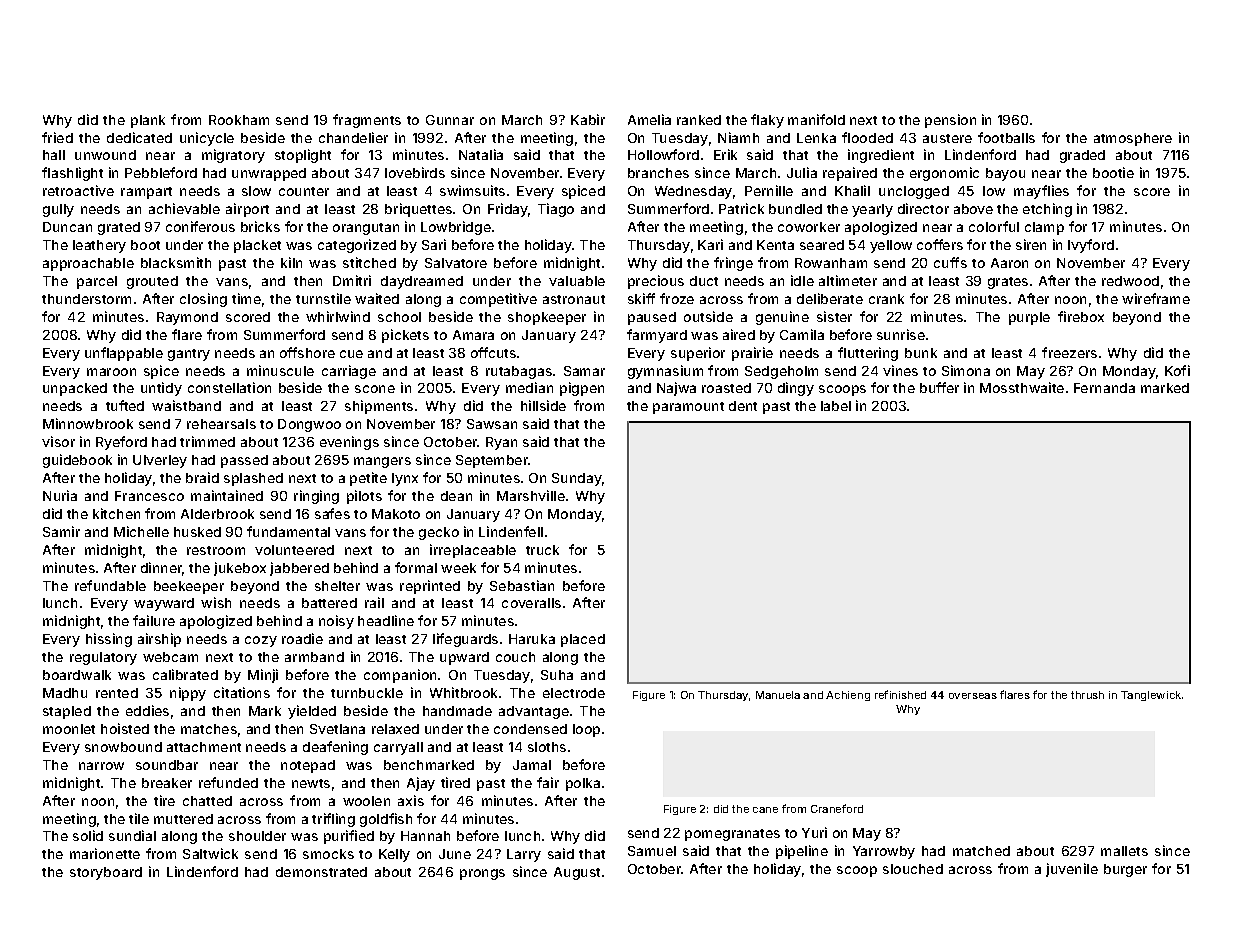 The width and height of the screenshot is (1233, 952). What do you see at coordinates (1125, 870) in the screenshot?
I see `burger` at bounding box center [1125, 870].
